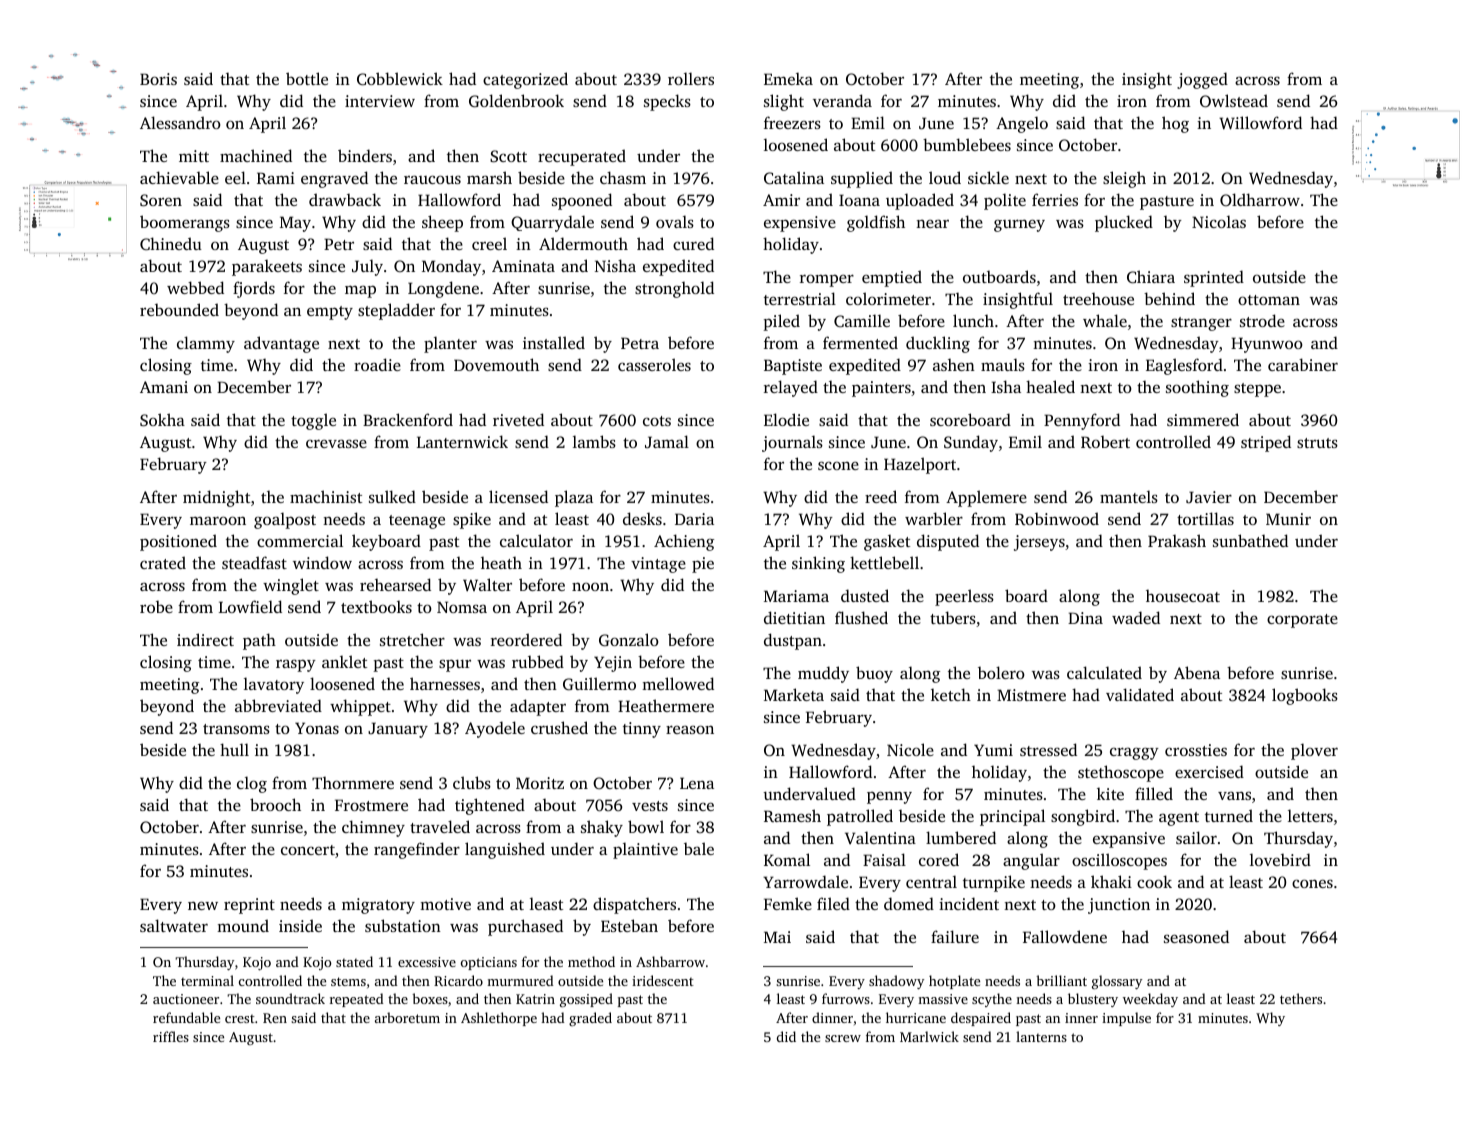 The height and width of the document is (1142, 1478). I want to click on machinist, so click(326, 496).
